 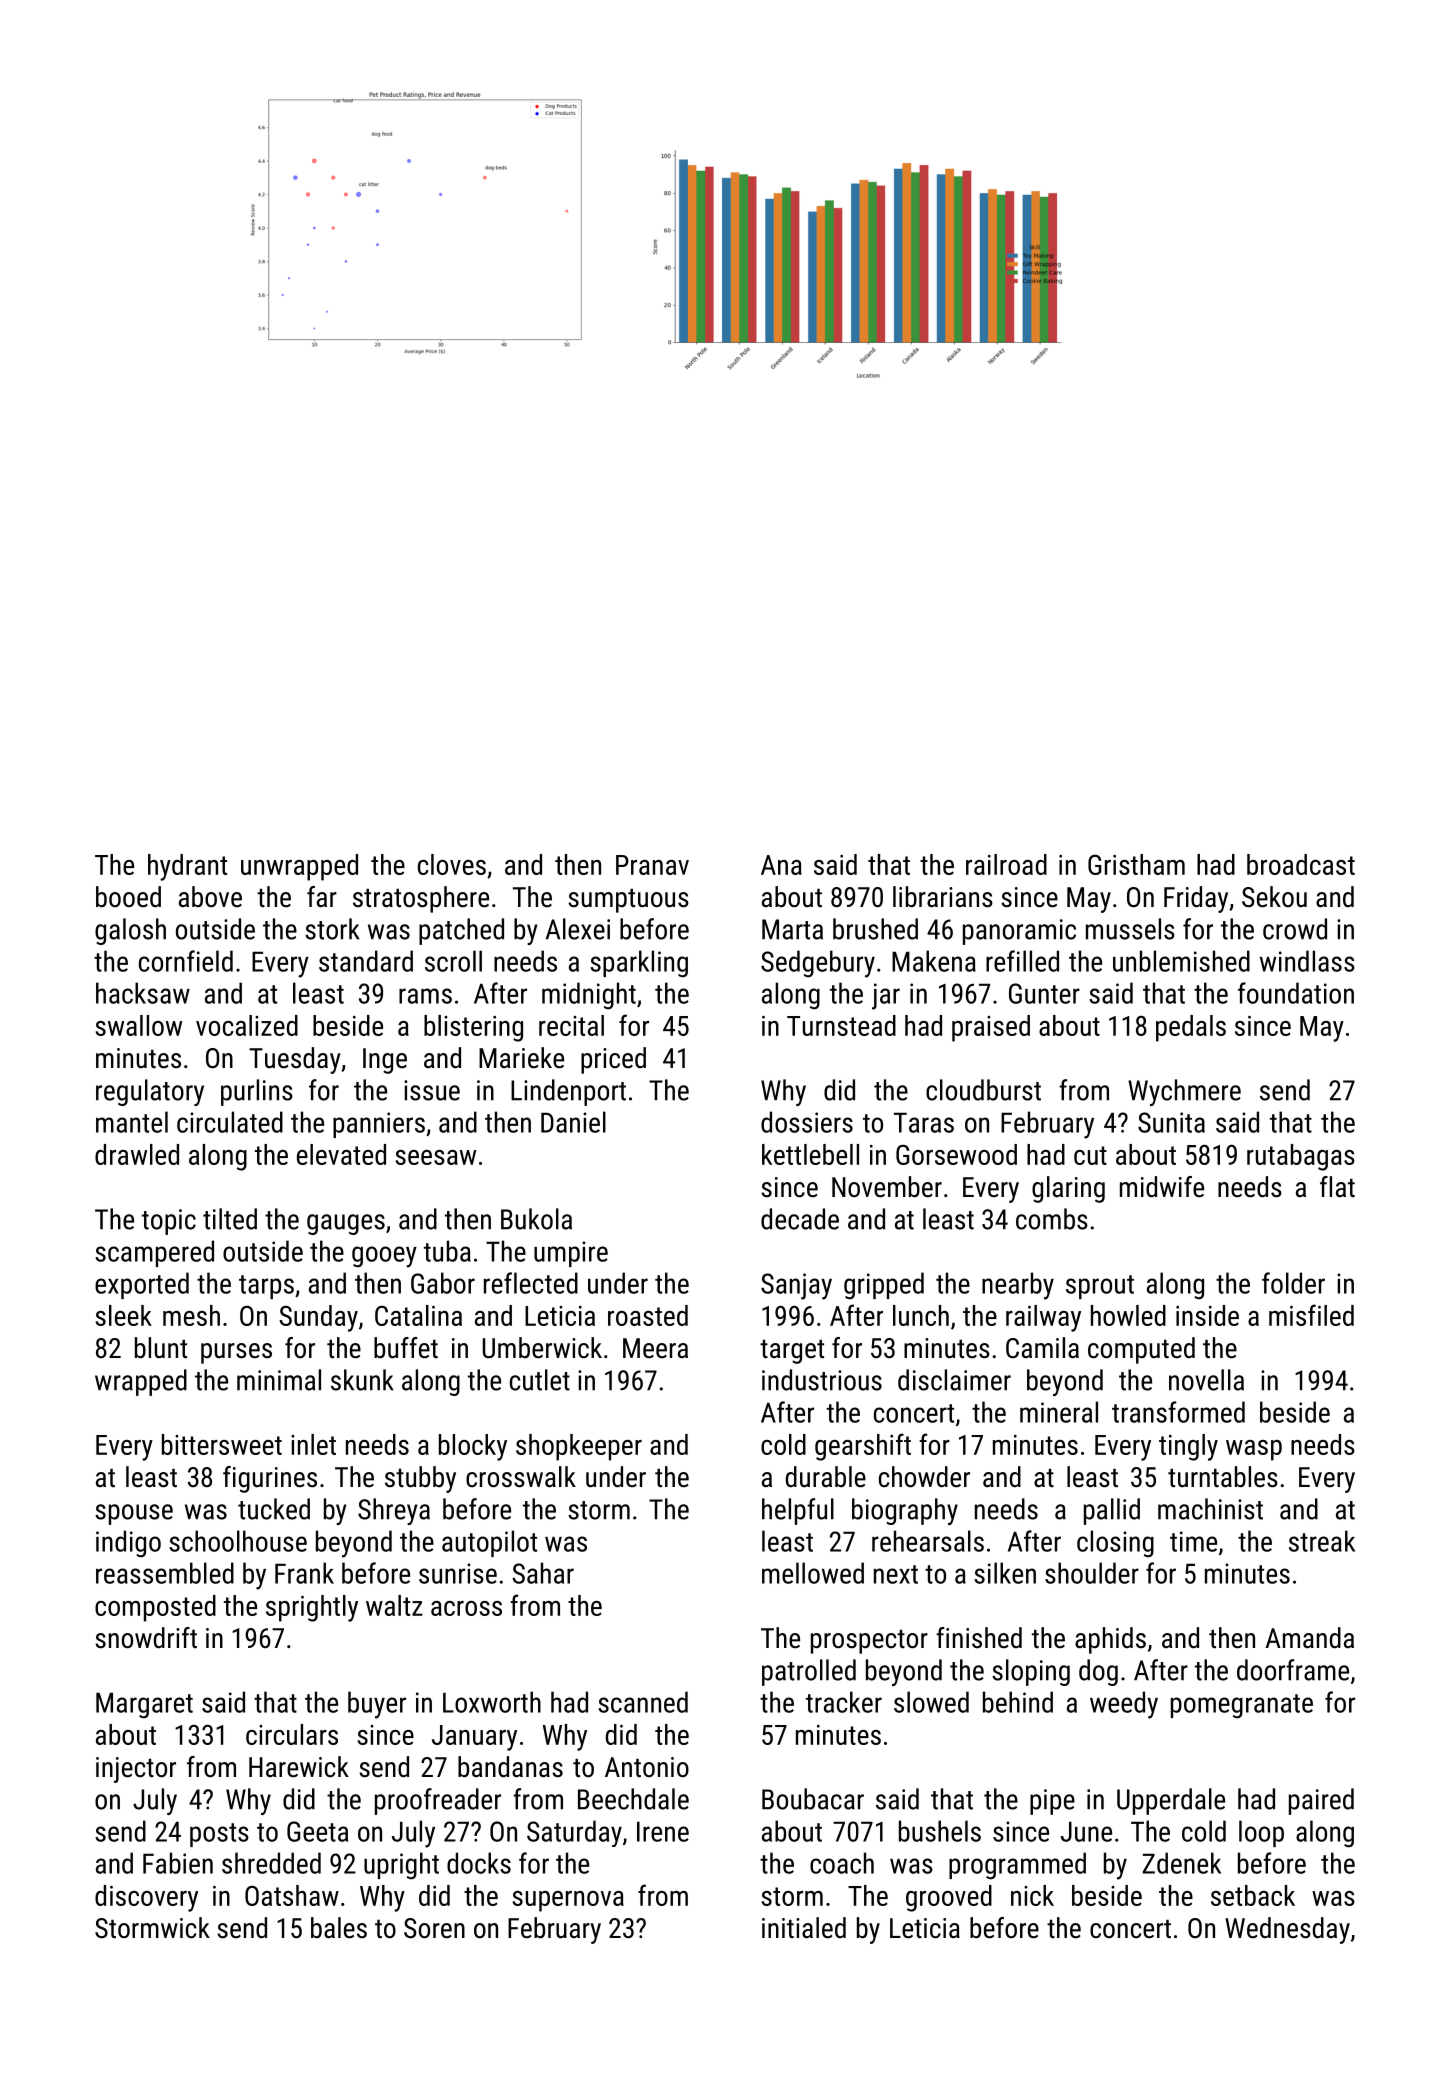 I want to click on tilted, so click(x=230, y=1219).
